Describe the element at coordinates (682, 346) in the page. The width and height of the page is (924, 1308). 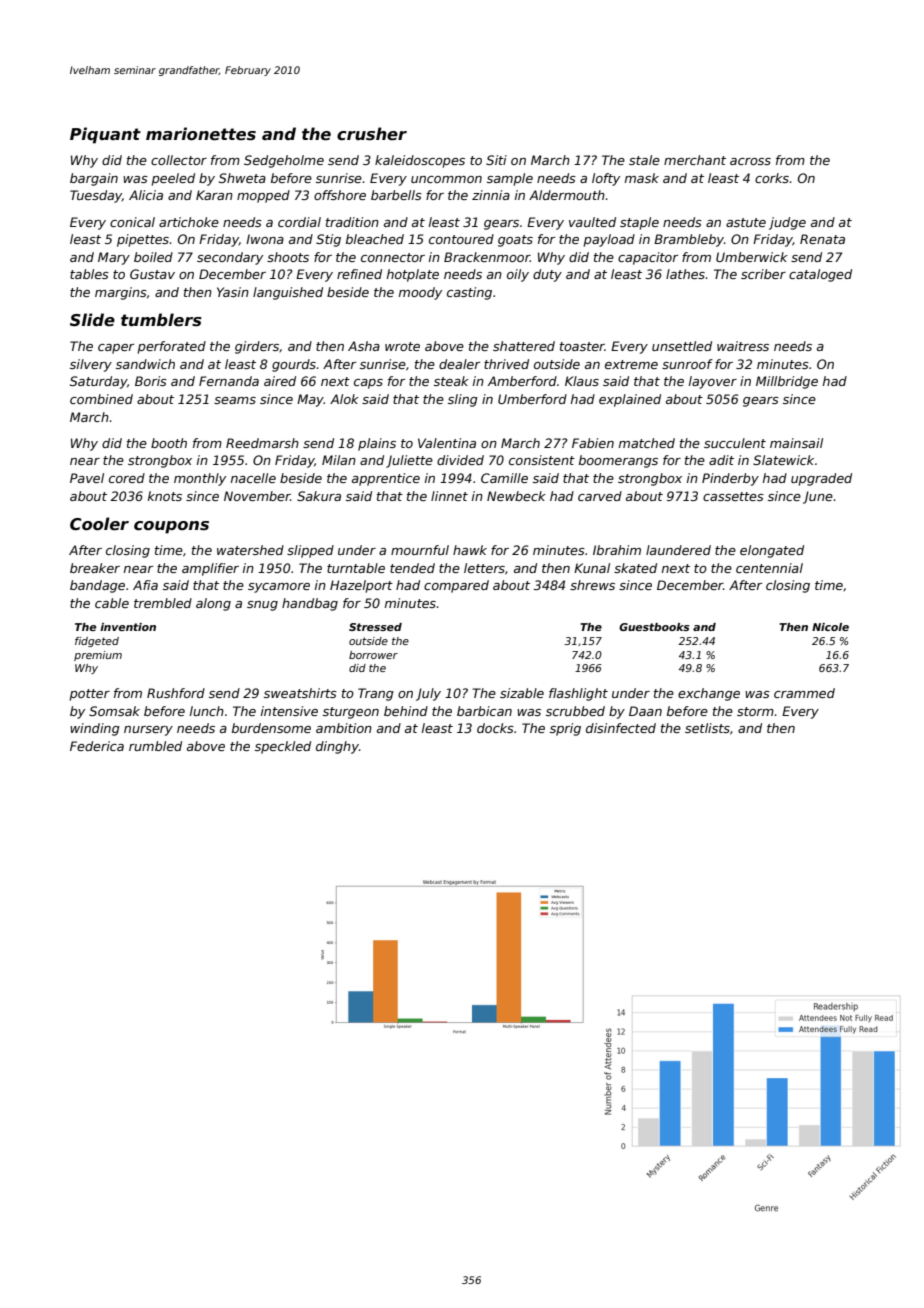
I see `unsettled` at that location.
